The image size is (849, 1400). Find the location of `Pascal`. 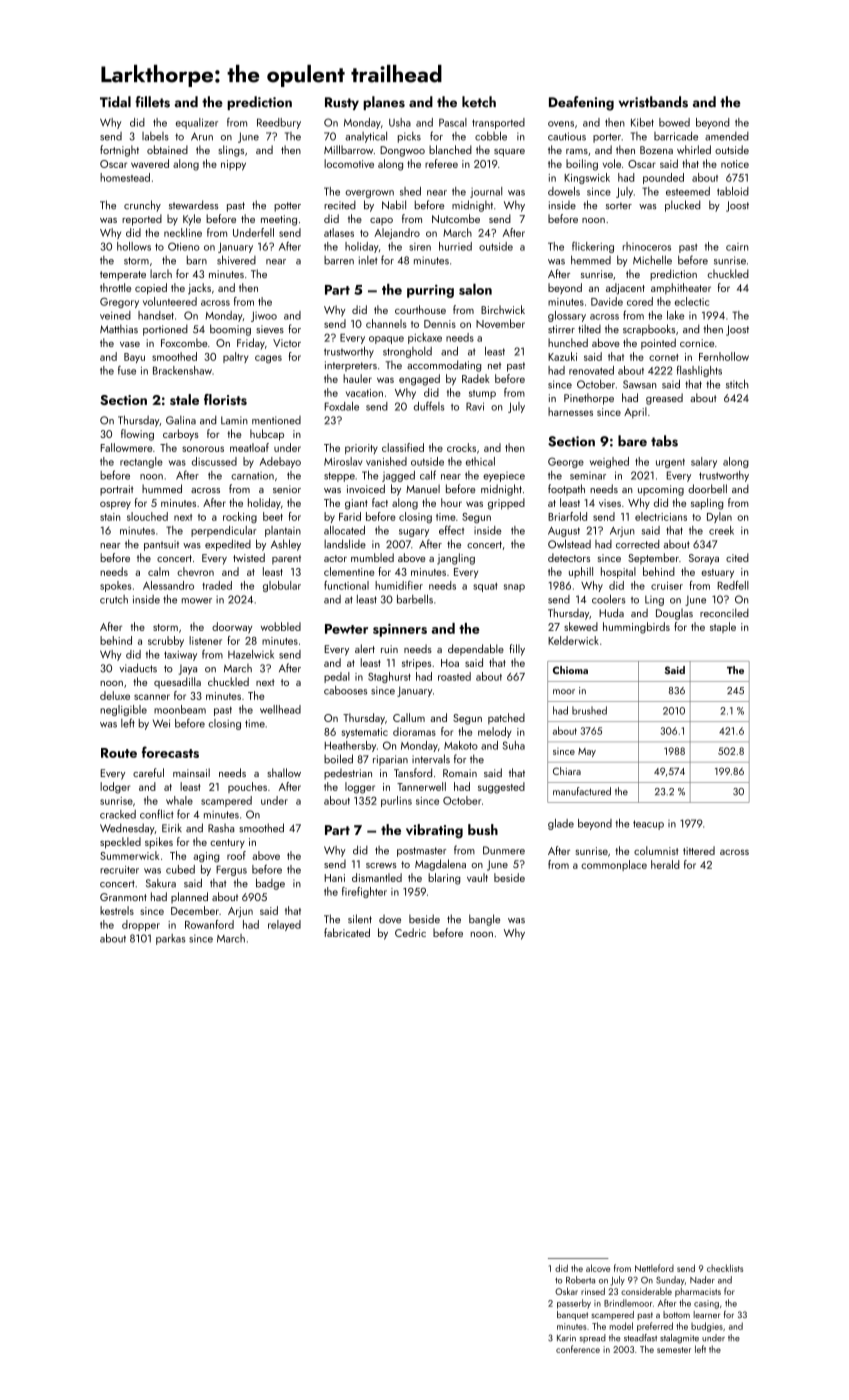

Pascal is located at coordinates (453, 122).
